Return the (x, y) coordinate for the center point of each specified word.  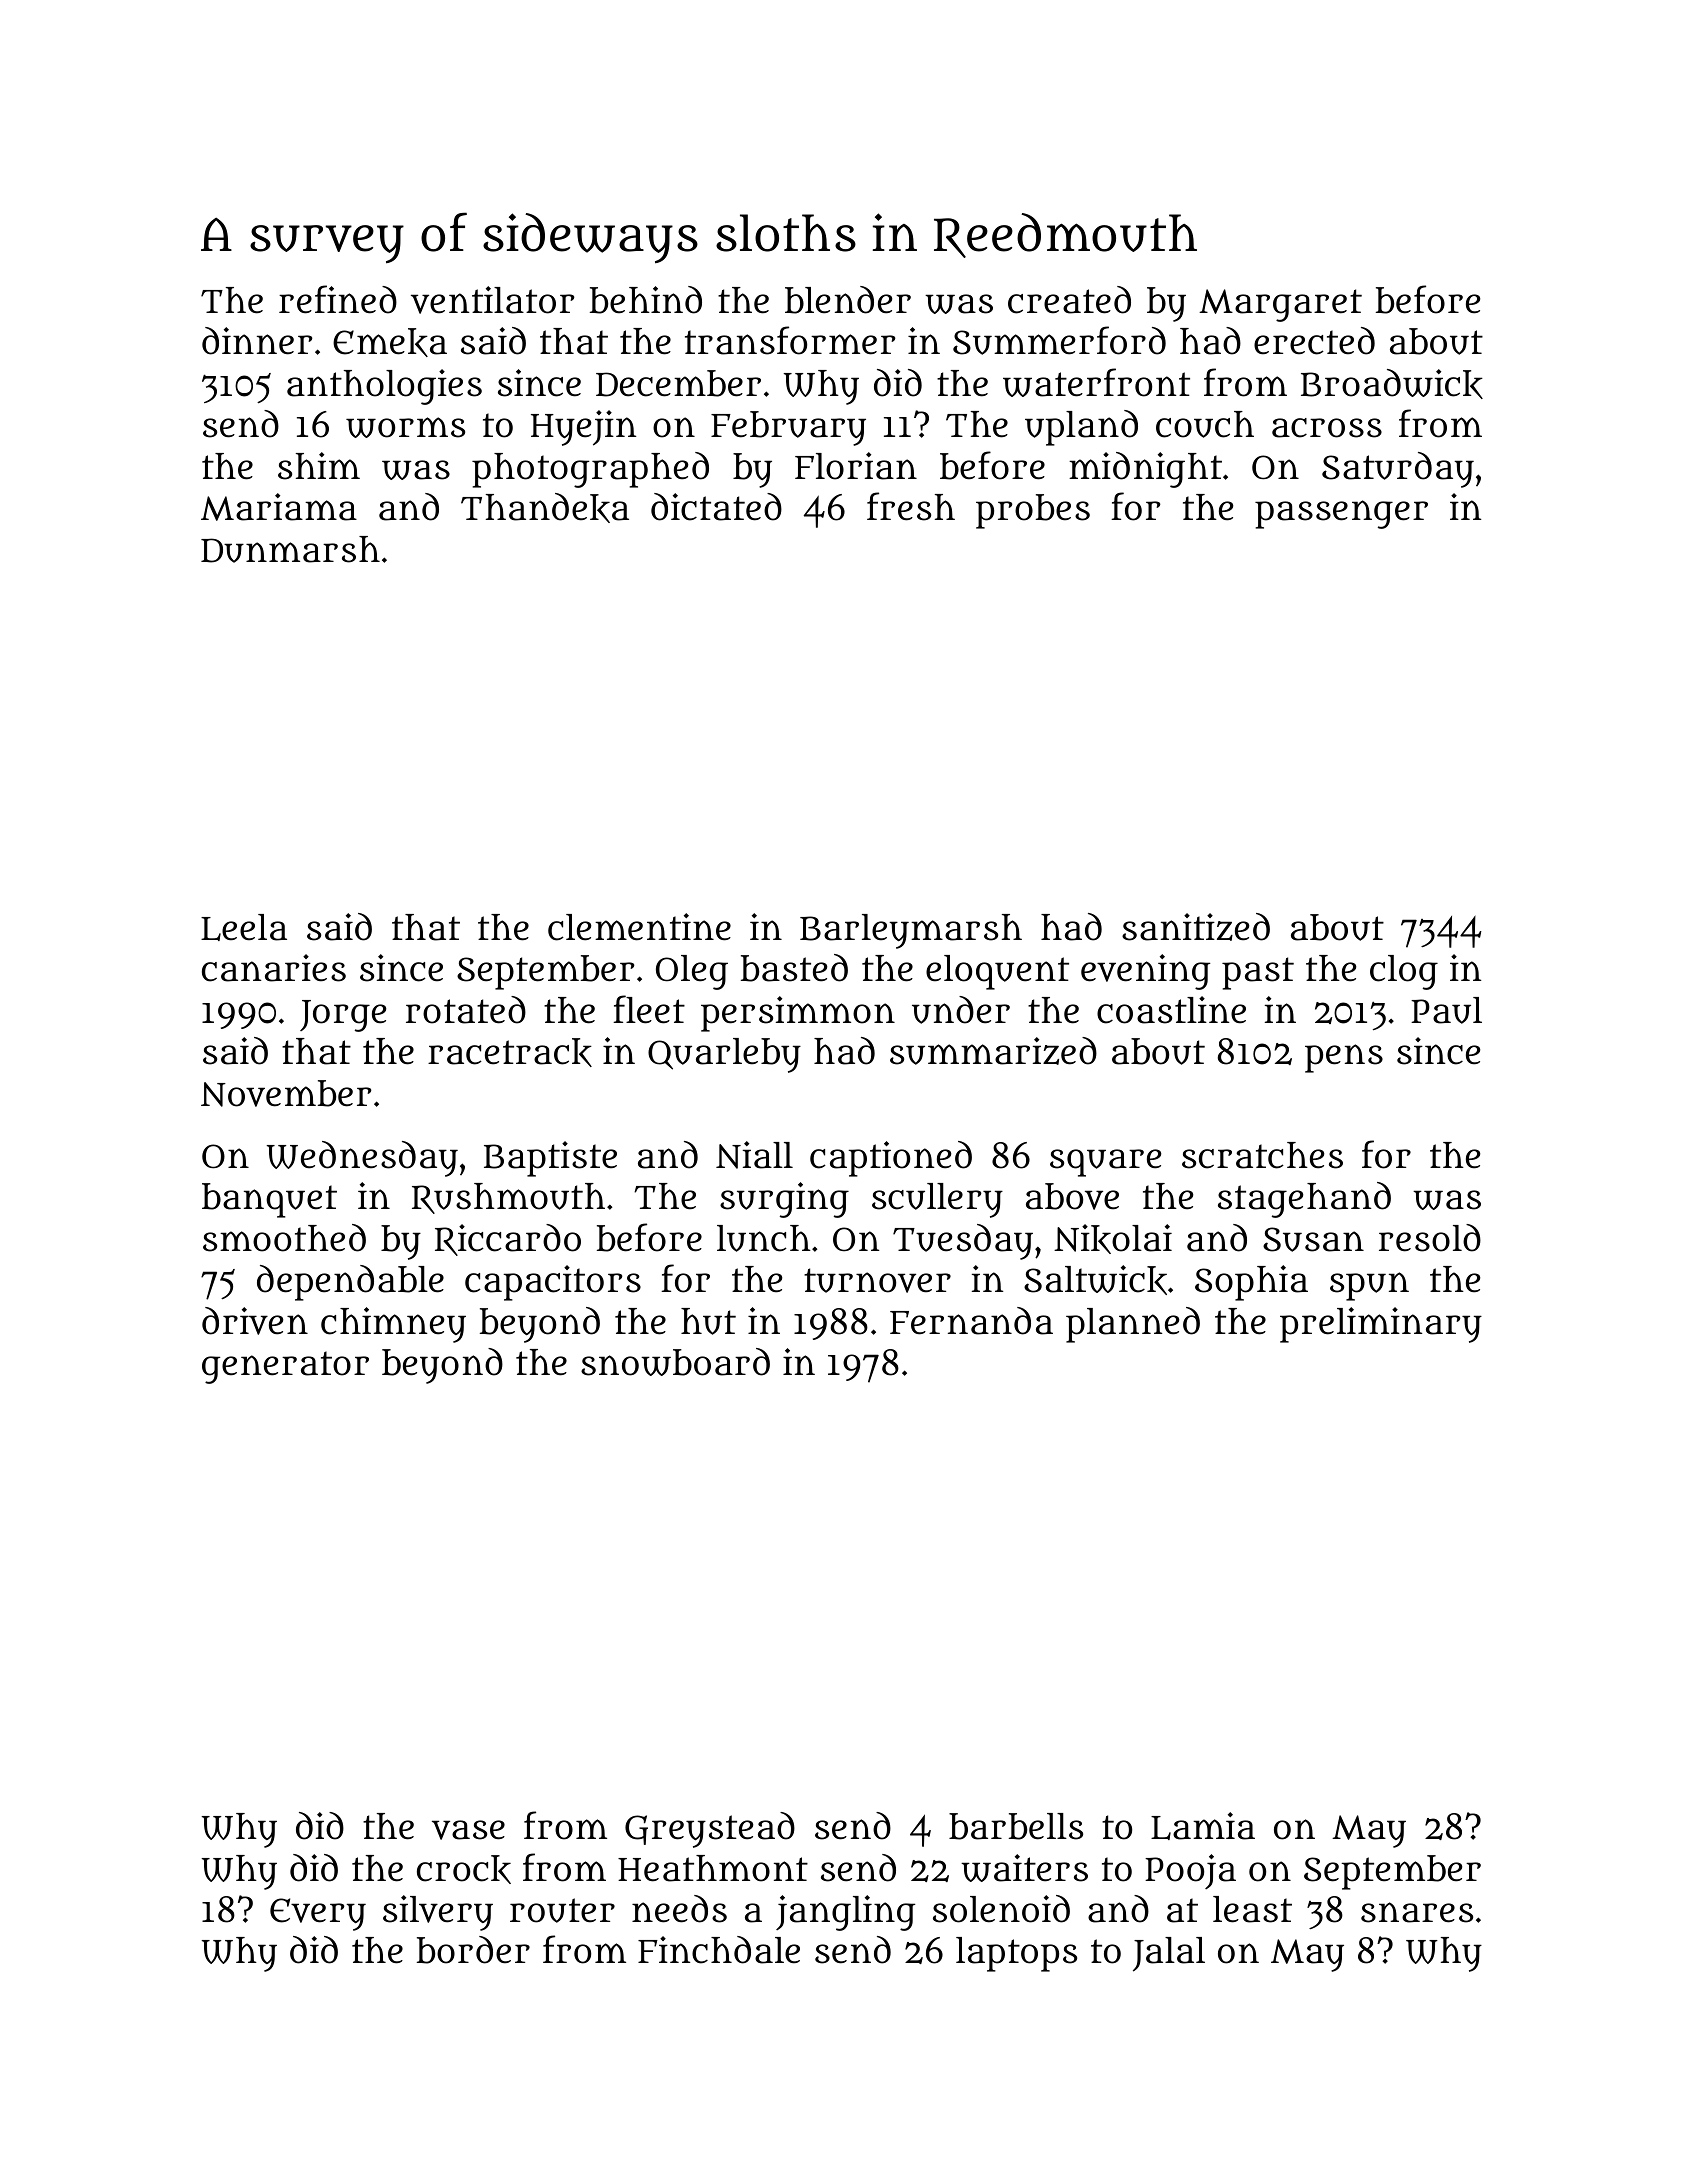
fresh (911, 506)
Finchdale (719, 1950)
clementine (639, 927)
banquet (269, 1200)
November (286, 1093)
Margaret (1280, 305)
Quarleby (724, 1055)
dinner (257, 341)
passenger (1341, 514)
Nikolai (1113, 1239)
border (473, 1950)
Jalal (1169, 1954)
